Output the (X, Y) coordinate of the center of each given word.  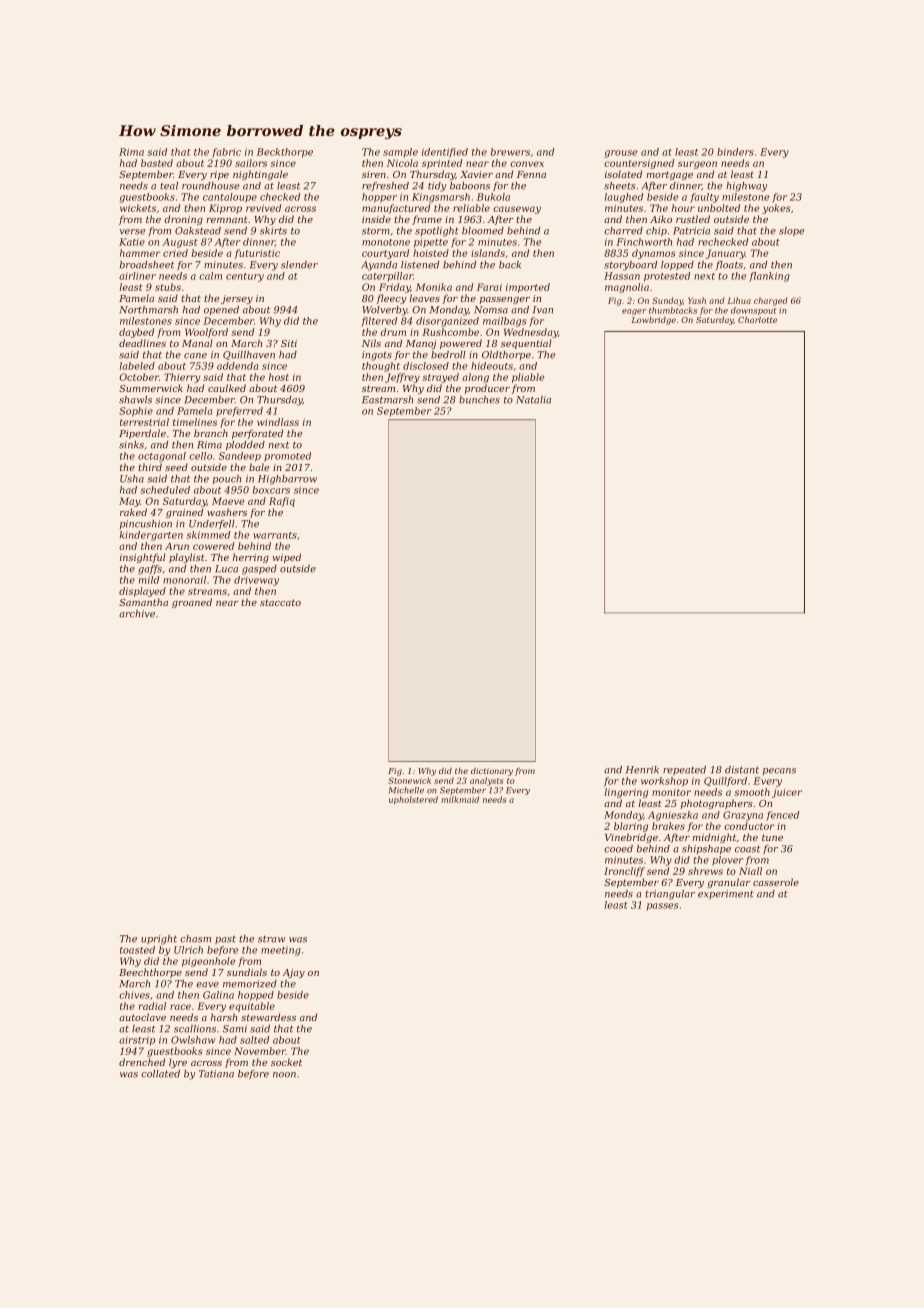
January (725, 254)
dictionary (492, 772)
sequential (526, 344)
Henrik (642, 770)
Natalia (533, 400)
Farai (489, 287)
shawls (135, 400)
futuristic (257, 254)
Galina (218, 995)
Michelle (406, 790)
